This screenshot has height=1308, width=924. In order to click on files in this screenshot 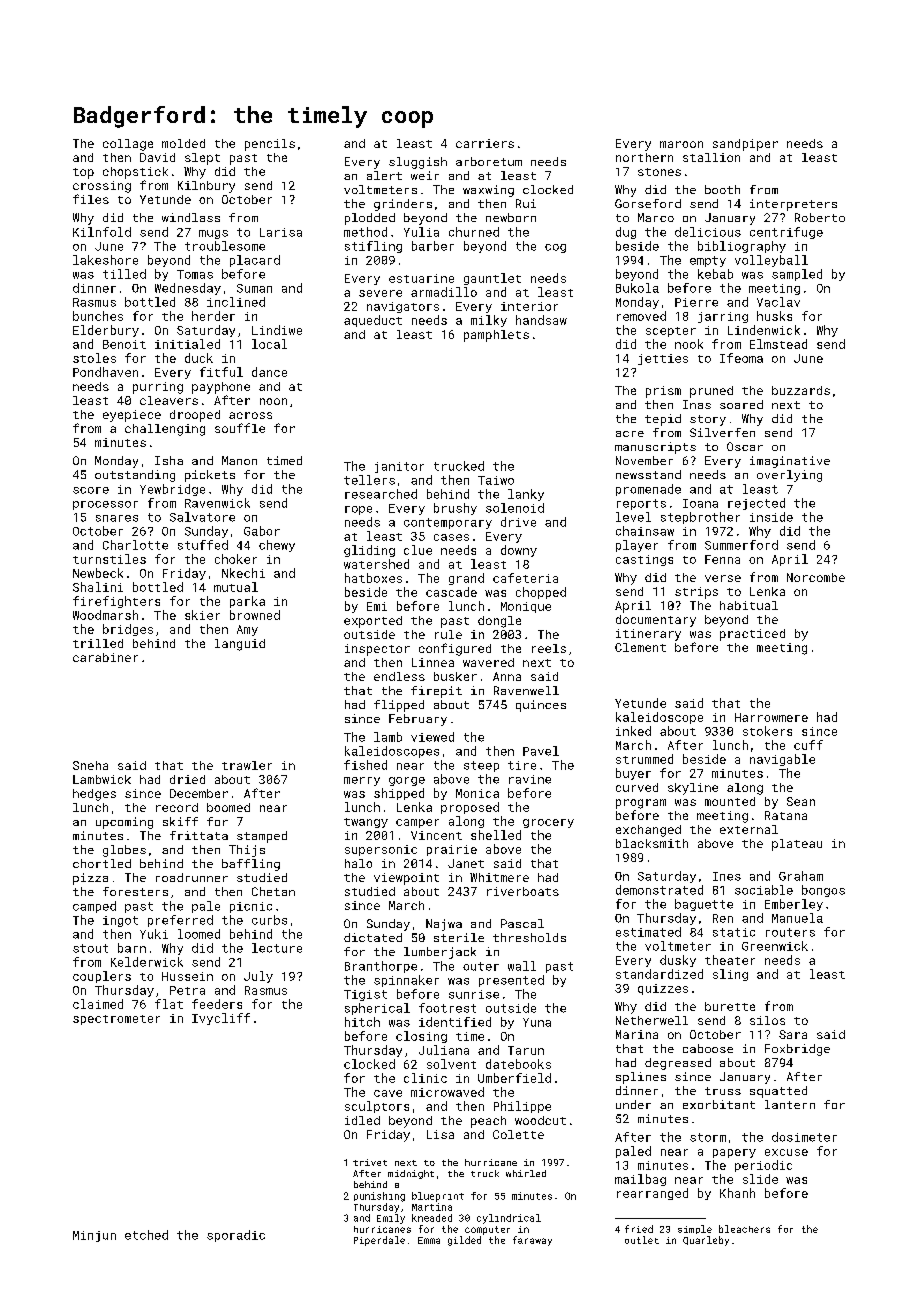, I will do `click(91, 199)`.
